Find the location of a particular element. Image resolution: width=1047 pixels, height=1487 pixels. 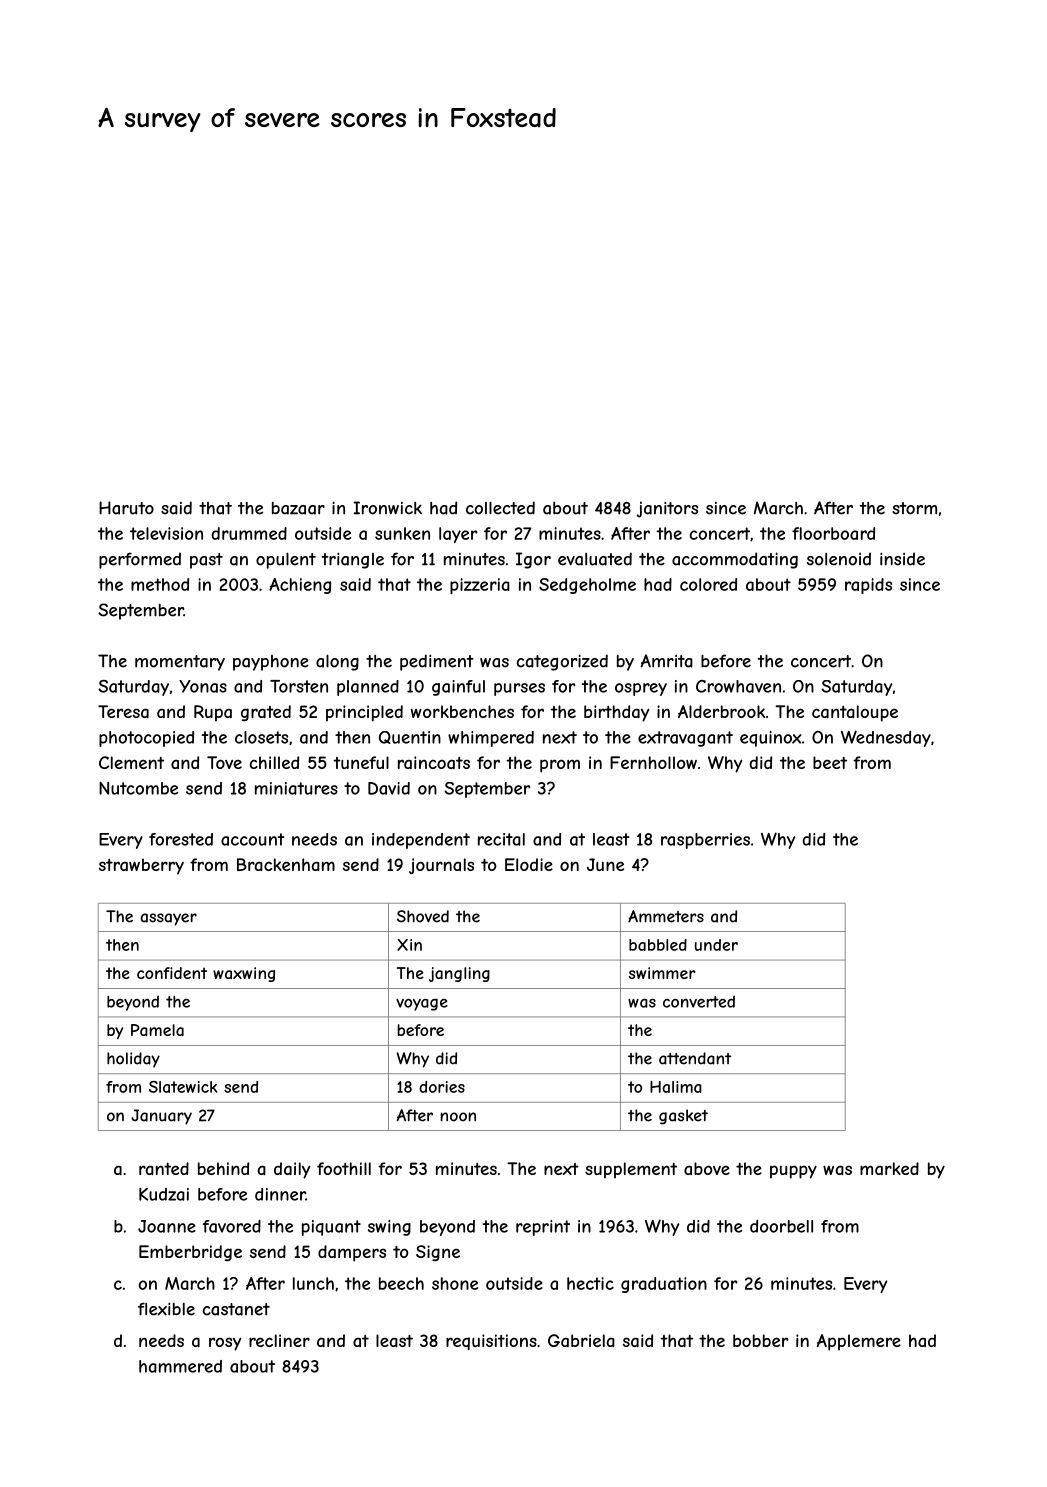

janitors is located at coordinates (667, 509).
